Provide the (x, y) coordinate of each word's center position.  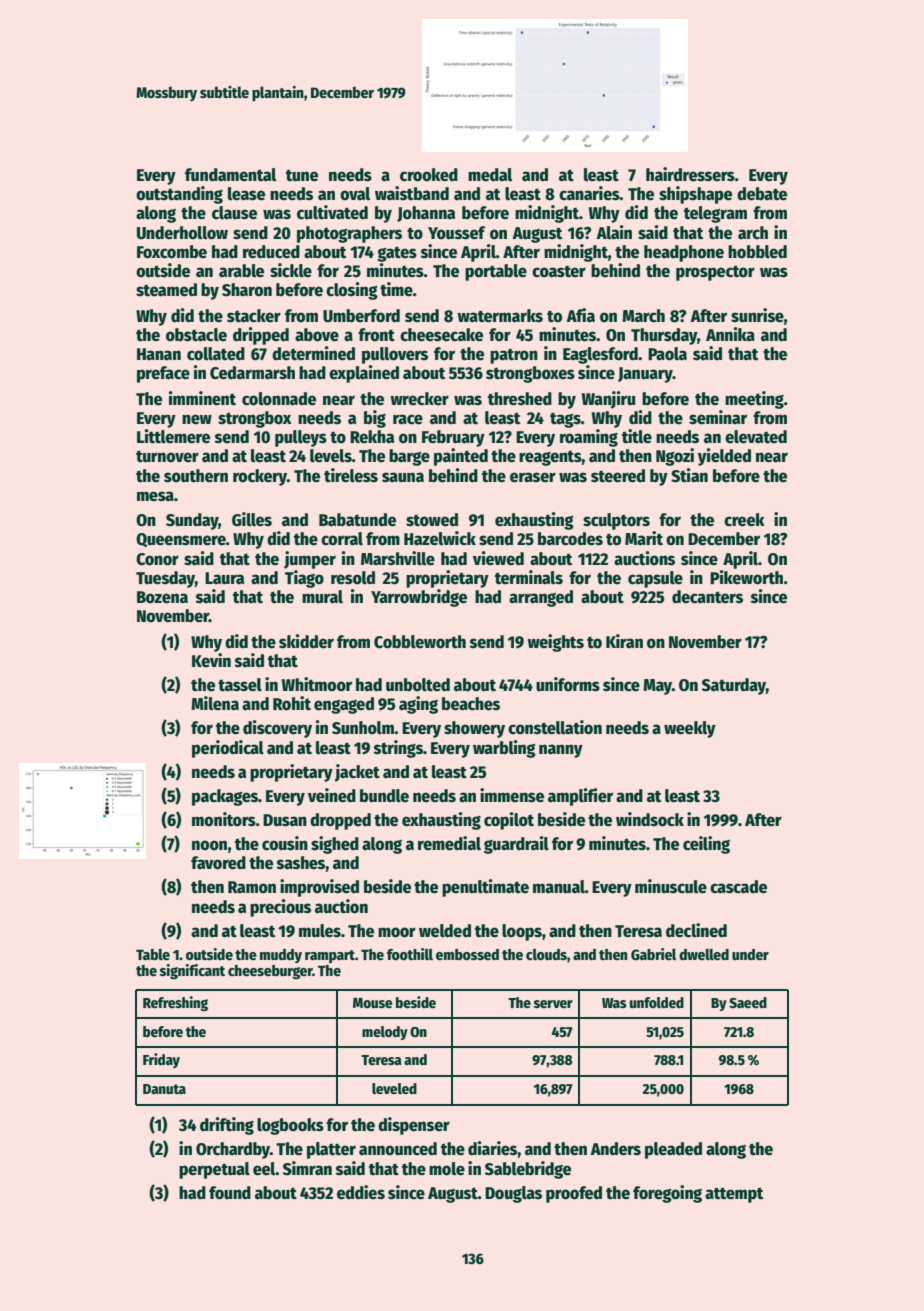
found (230, 1193)
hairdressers (690, 174)
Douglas (513, 1194)
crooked (429, 175)
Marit (644, 538)
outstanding (179, 195)
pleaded (673, 1150)
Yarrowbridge (419, 598)
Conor (157, 559)
